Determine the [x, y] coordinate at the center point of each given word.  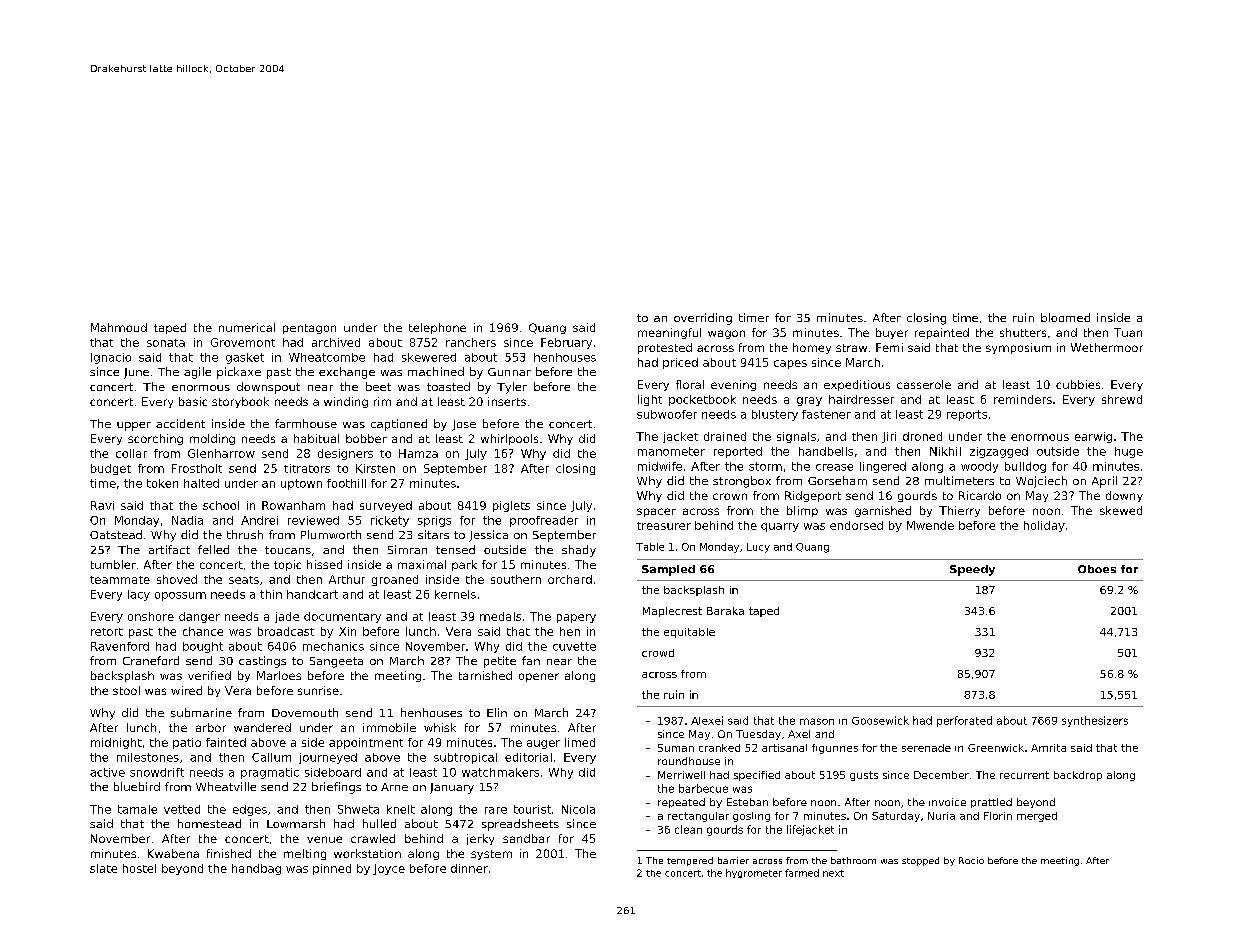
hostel [139, 868]
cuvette [574, 646]
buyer [892, 333]
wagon [726, 334]
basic [193, 401]
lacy [139, 595]
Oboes [1097, 569]
